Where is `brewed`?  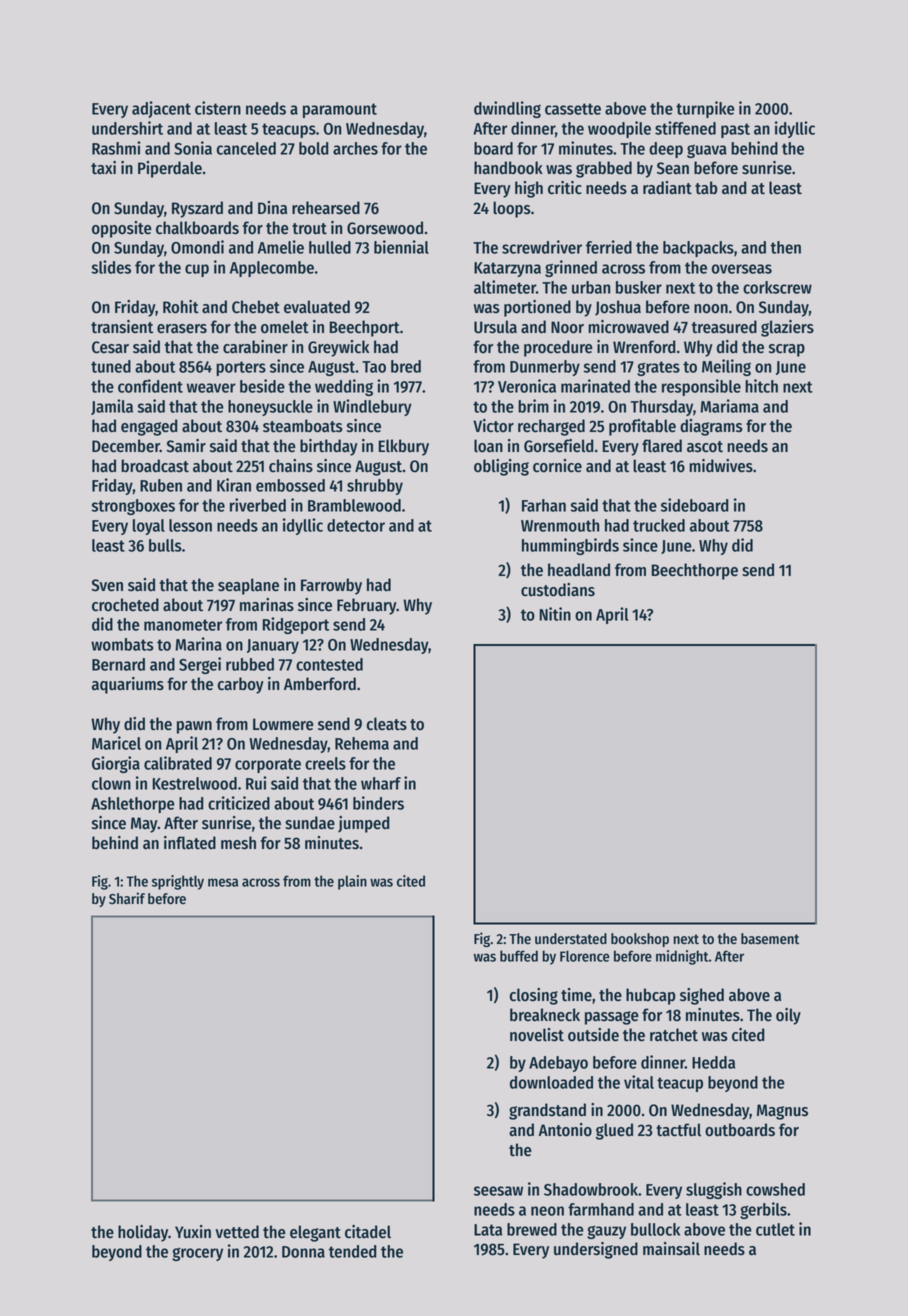
brewed is located at coordinates (532, 1229).
